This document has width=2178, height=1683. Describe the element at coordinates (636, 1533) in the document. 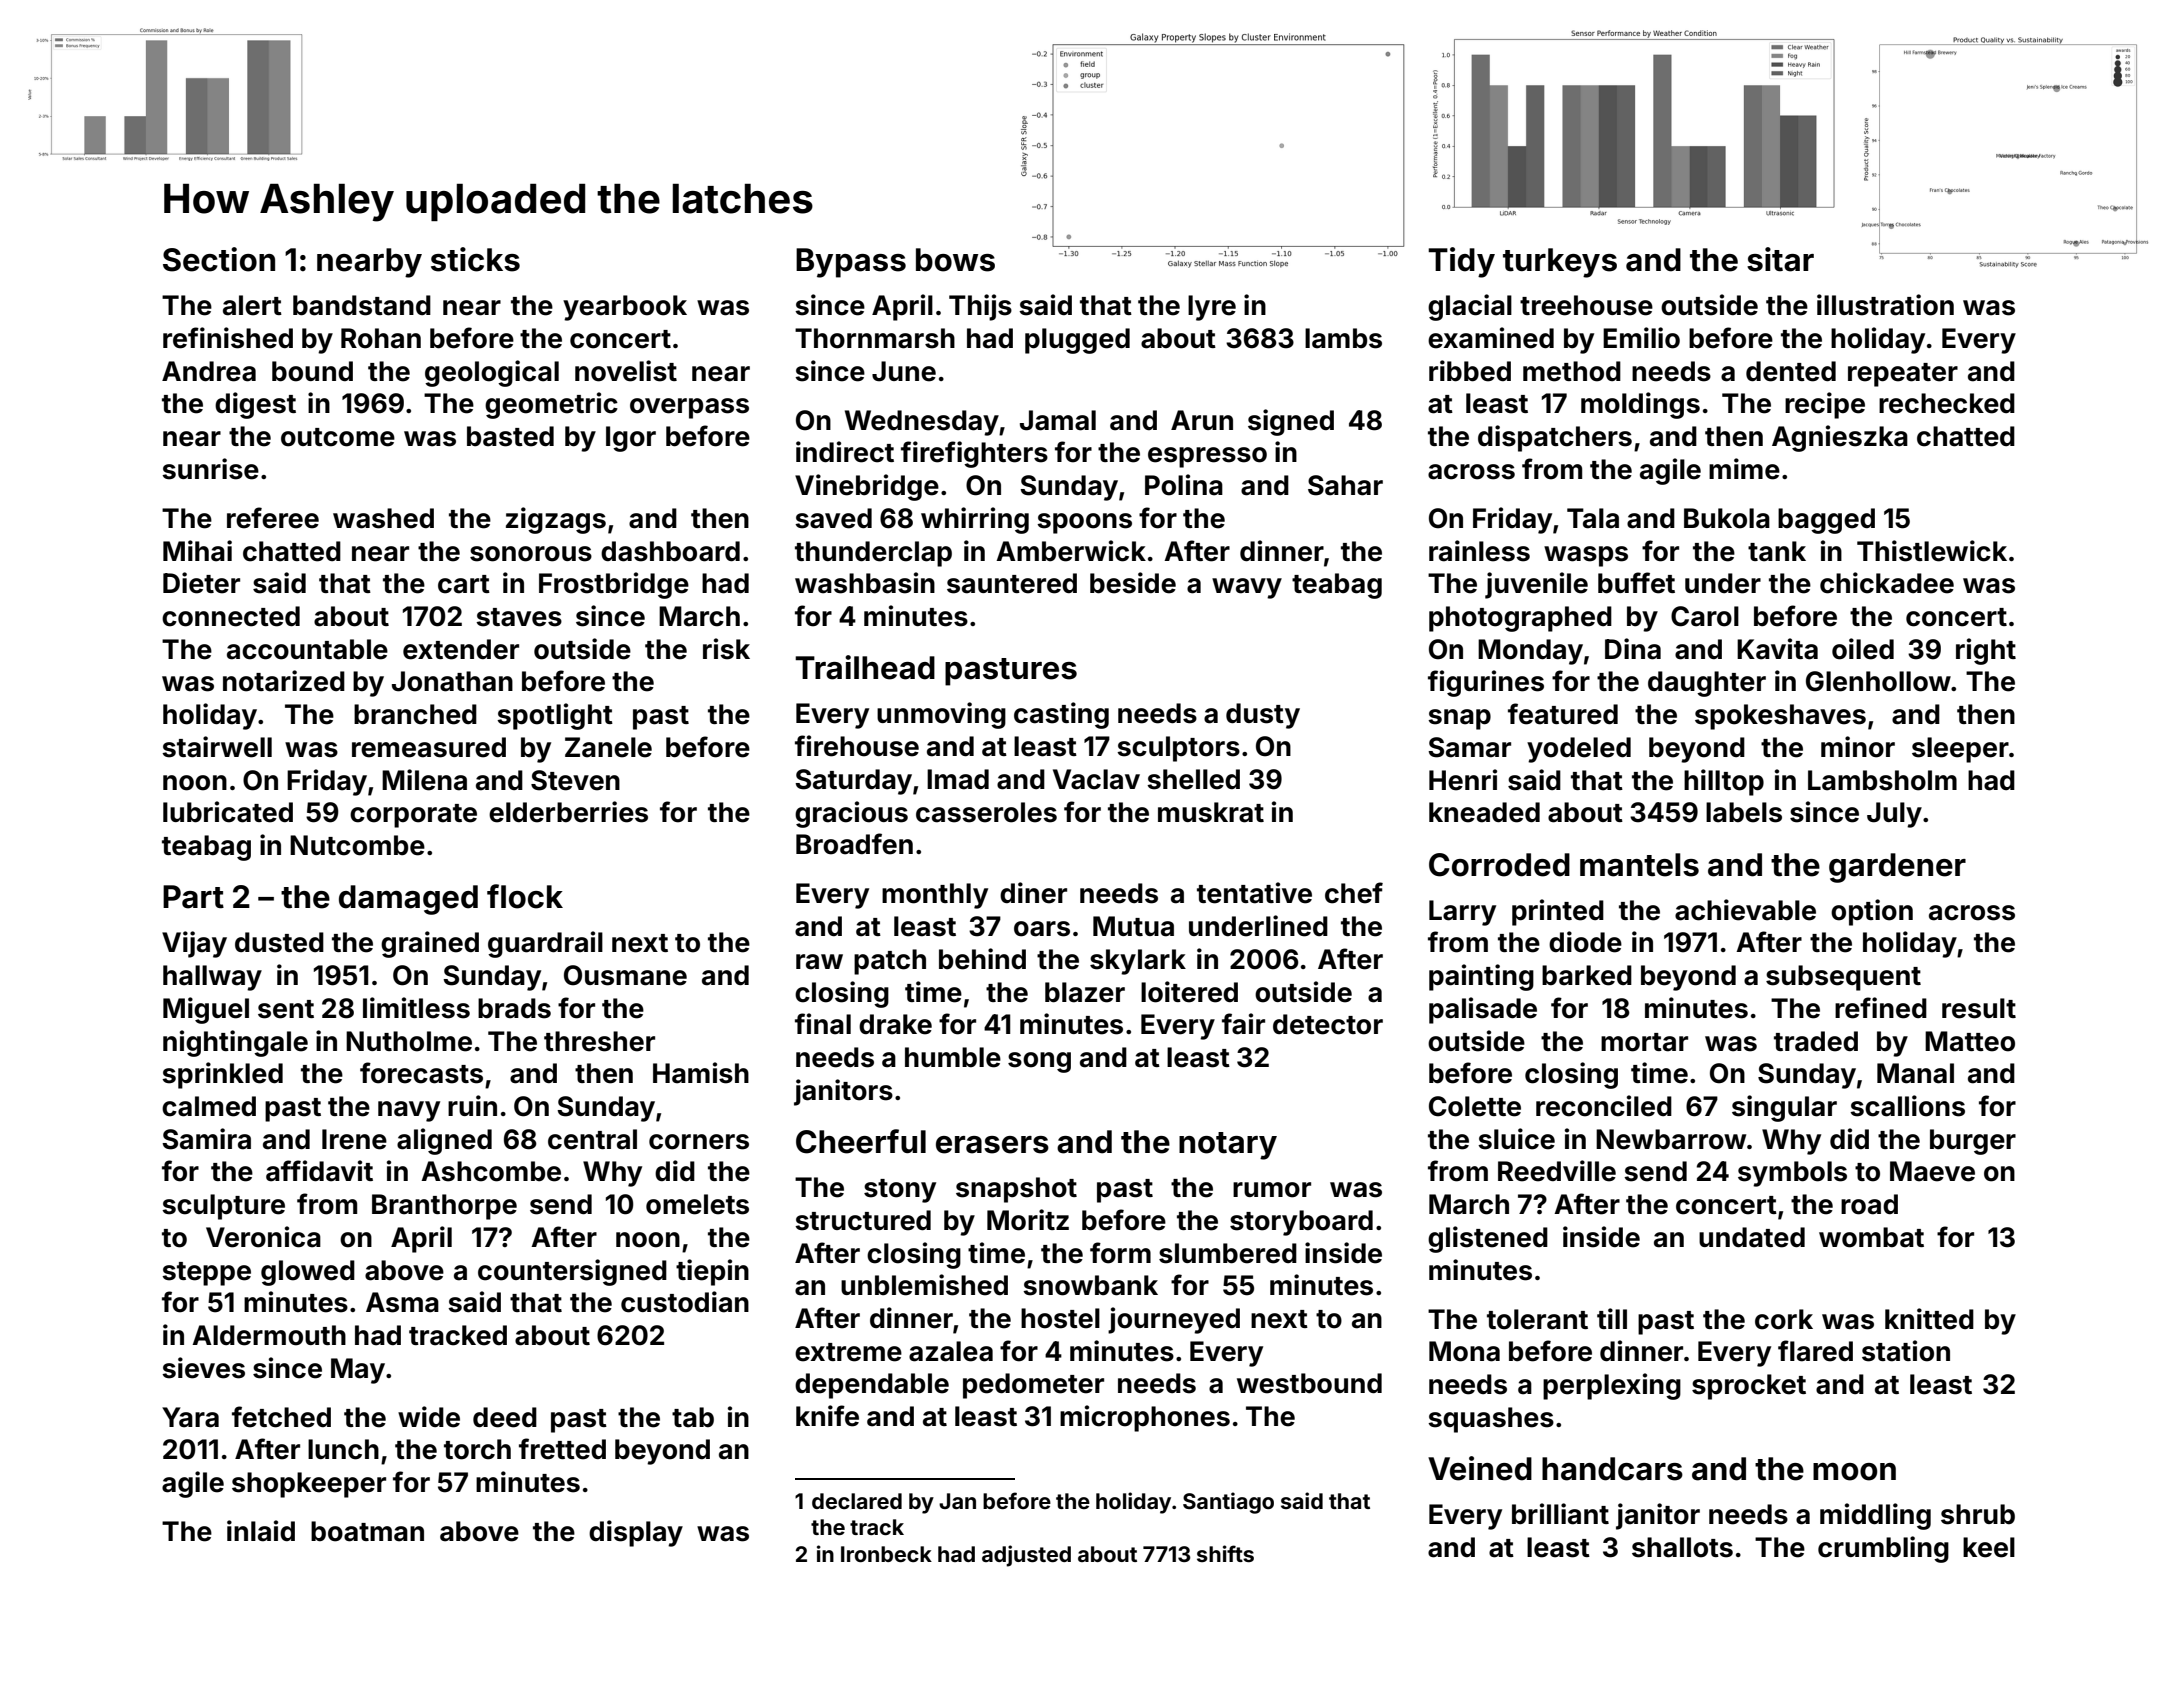

I see `display` at that location.
